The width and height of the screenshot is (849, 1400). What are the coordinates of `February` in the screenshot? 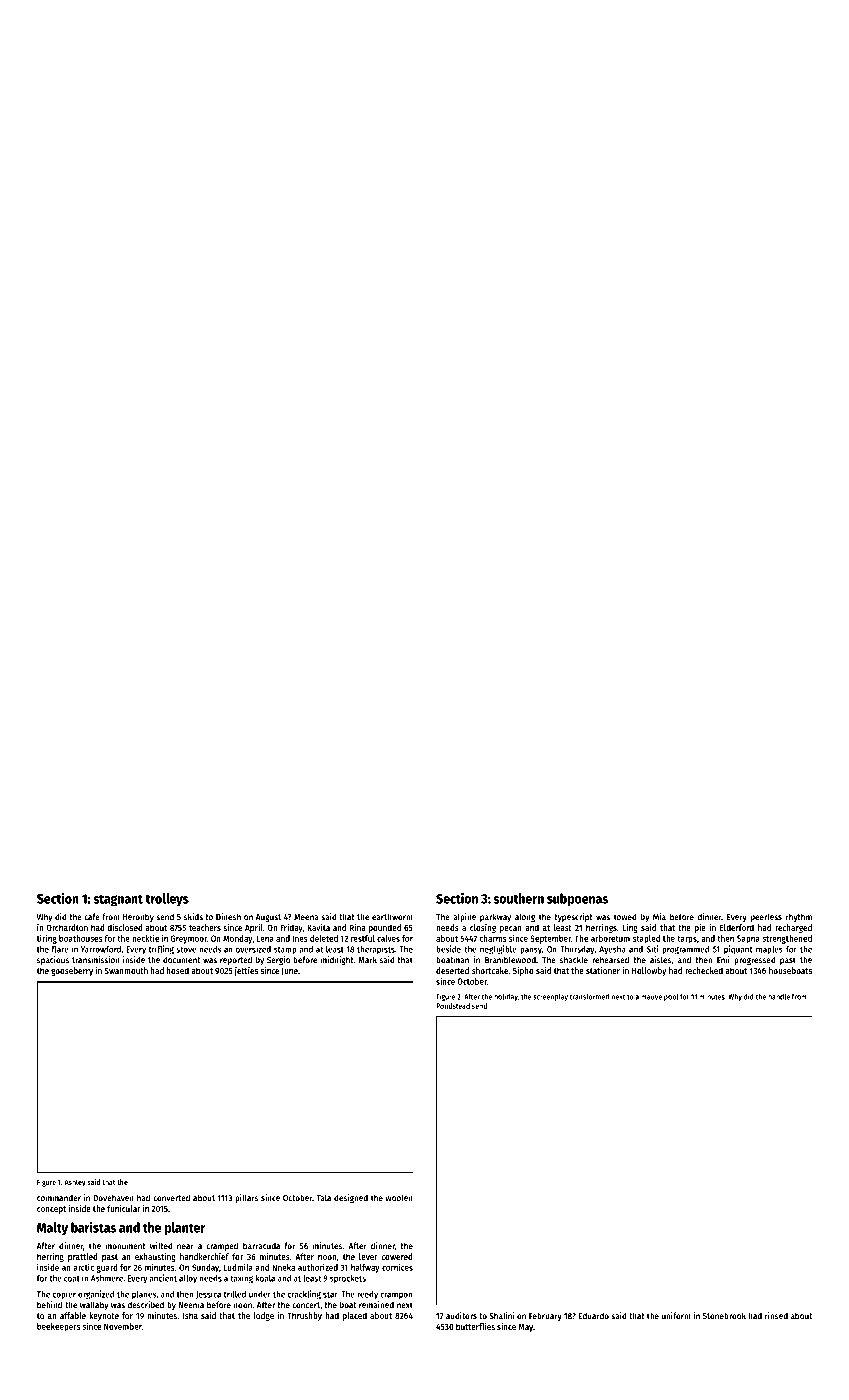 It's located at (545, 1316).
